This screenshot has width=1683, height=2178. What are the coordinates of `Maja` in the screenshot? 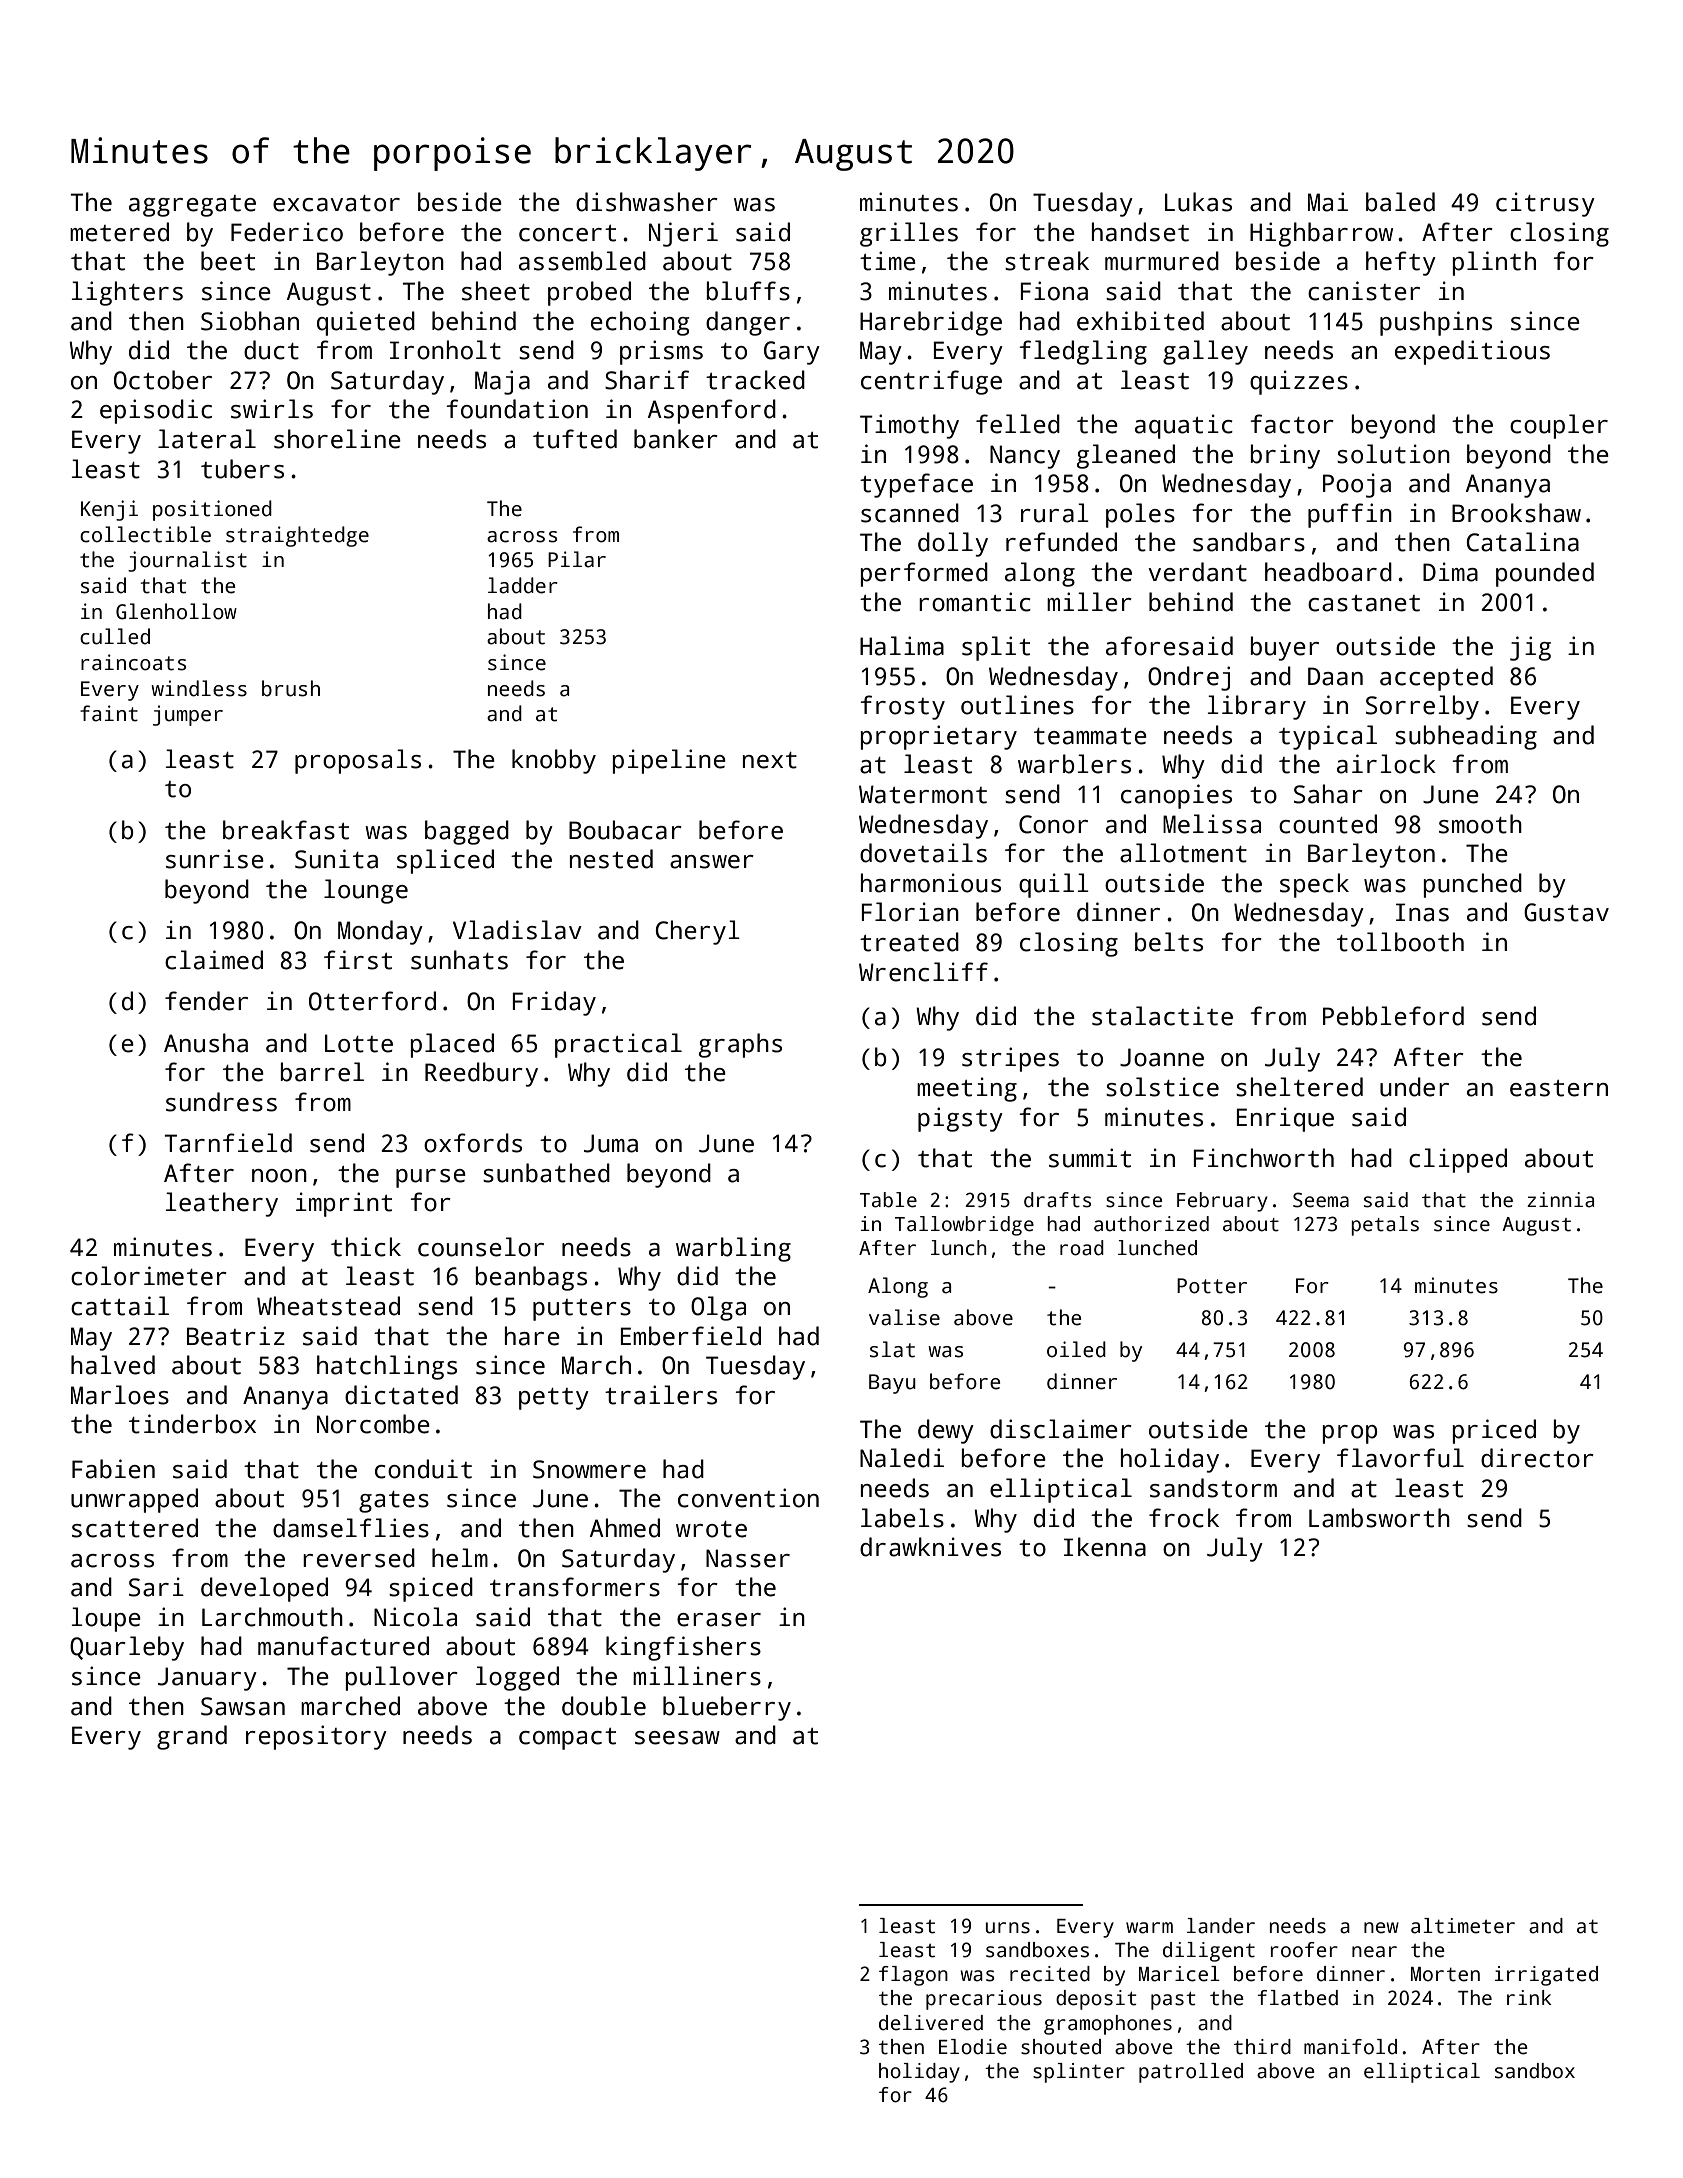 It's located at (502, 382).
